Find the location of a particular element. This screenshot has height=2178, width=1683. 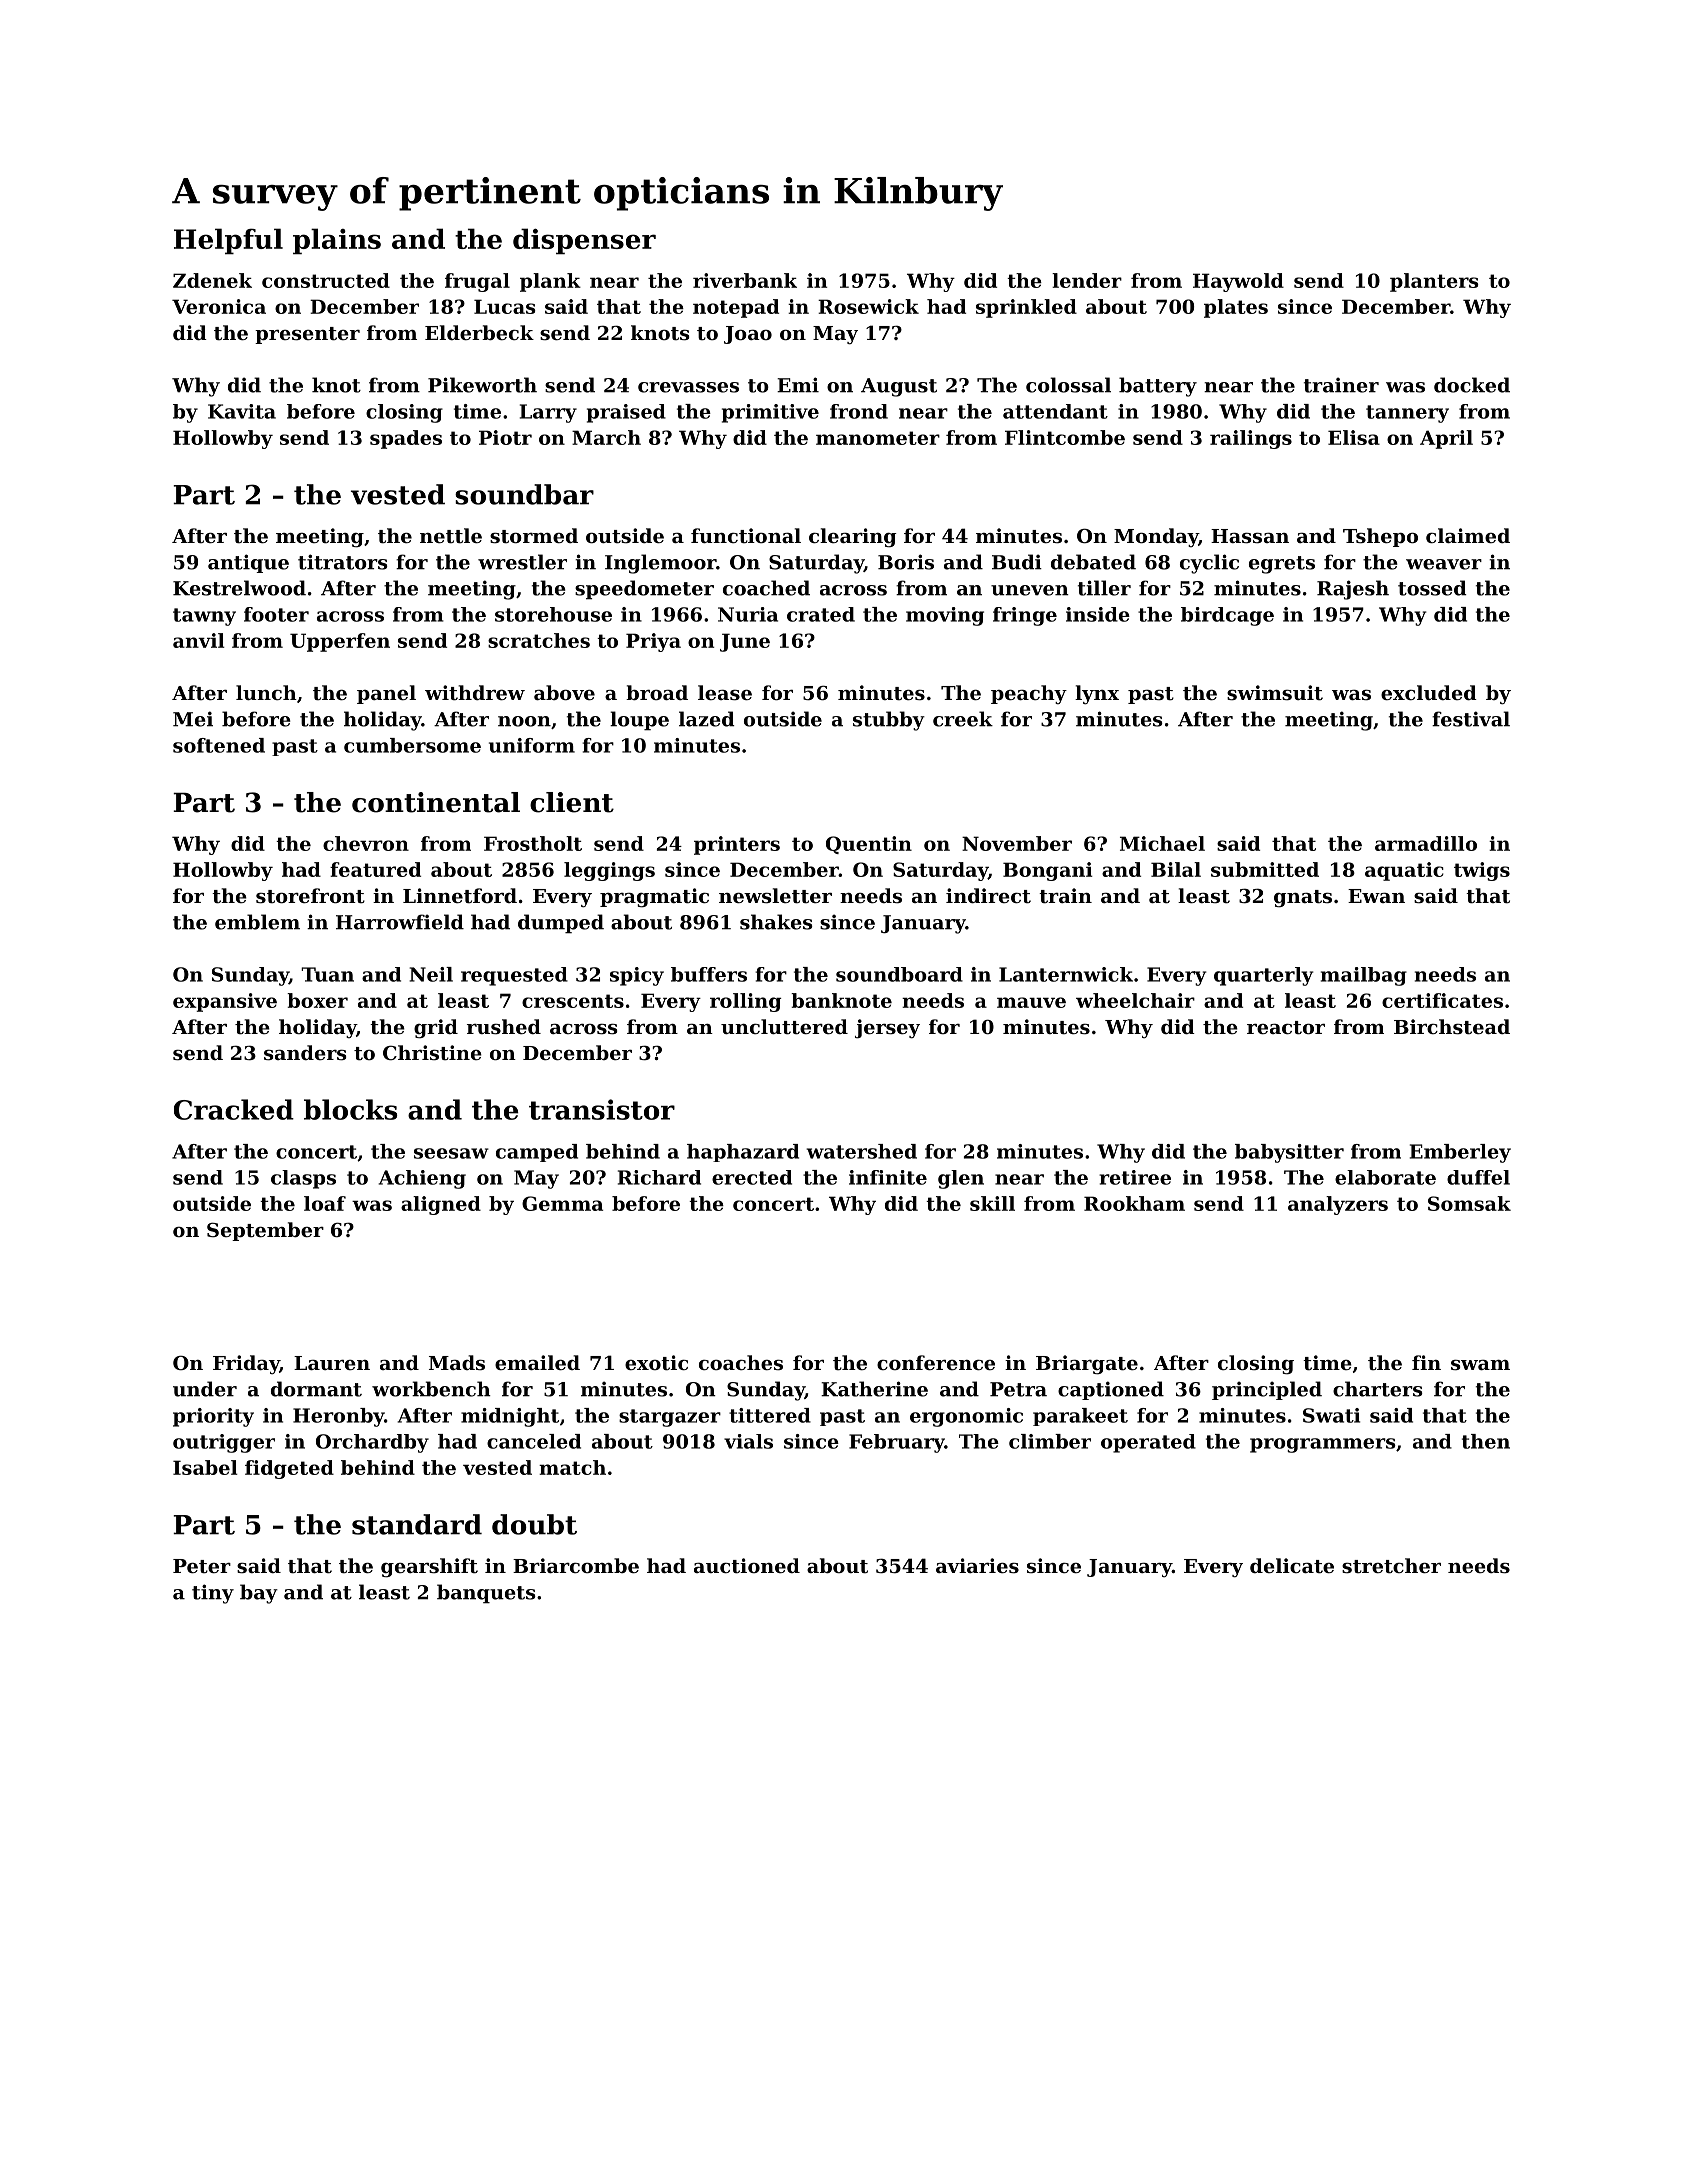

stretcher is located at coordinates (1391, 1566).
